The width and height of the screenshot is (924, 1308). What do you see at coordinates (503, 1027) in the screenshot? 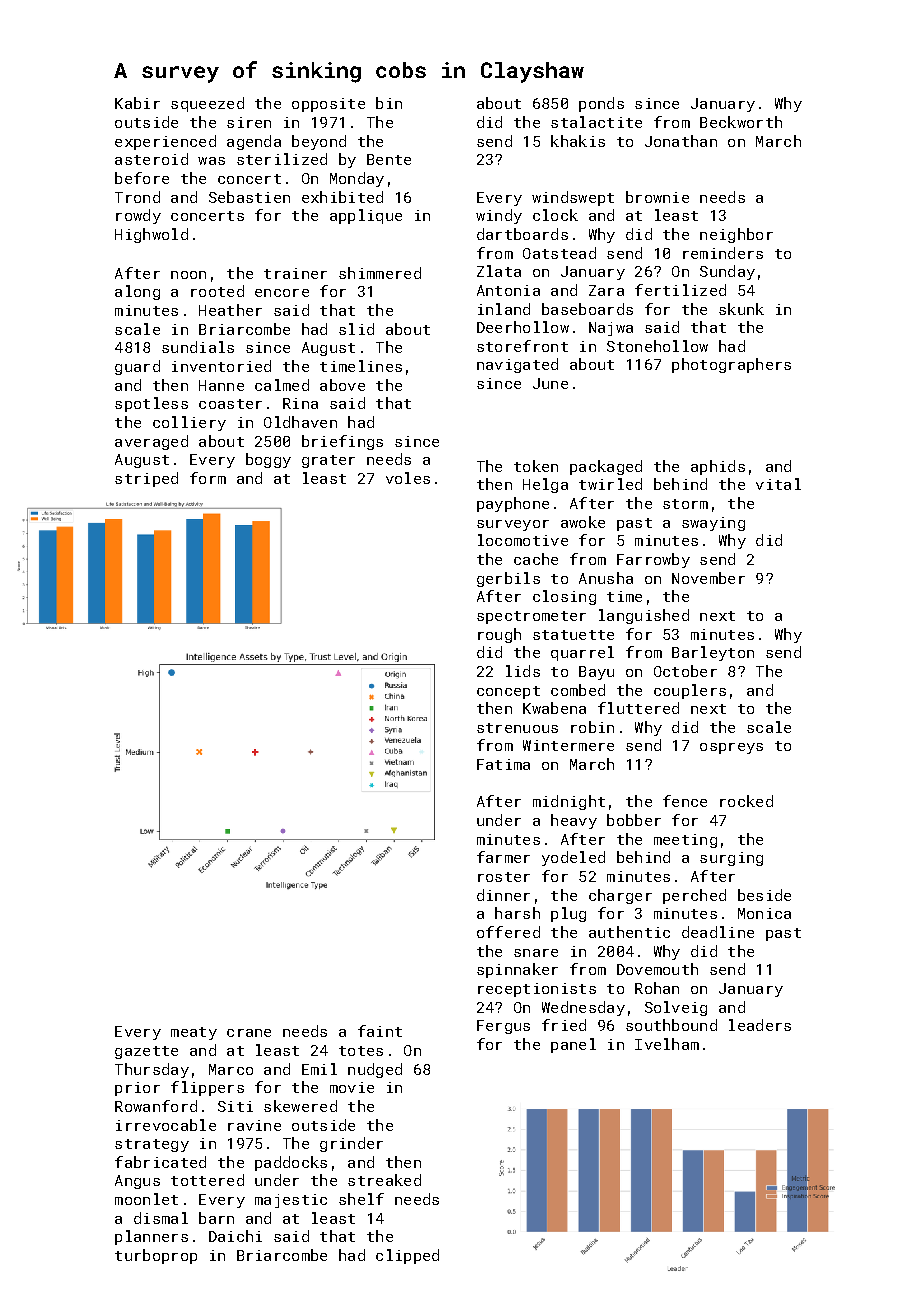
I see `Fergus` at bounding box center [503, 1027].
